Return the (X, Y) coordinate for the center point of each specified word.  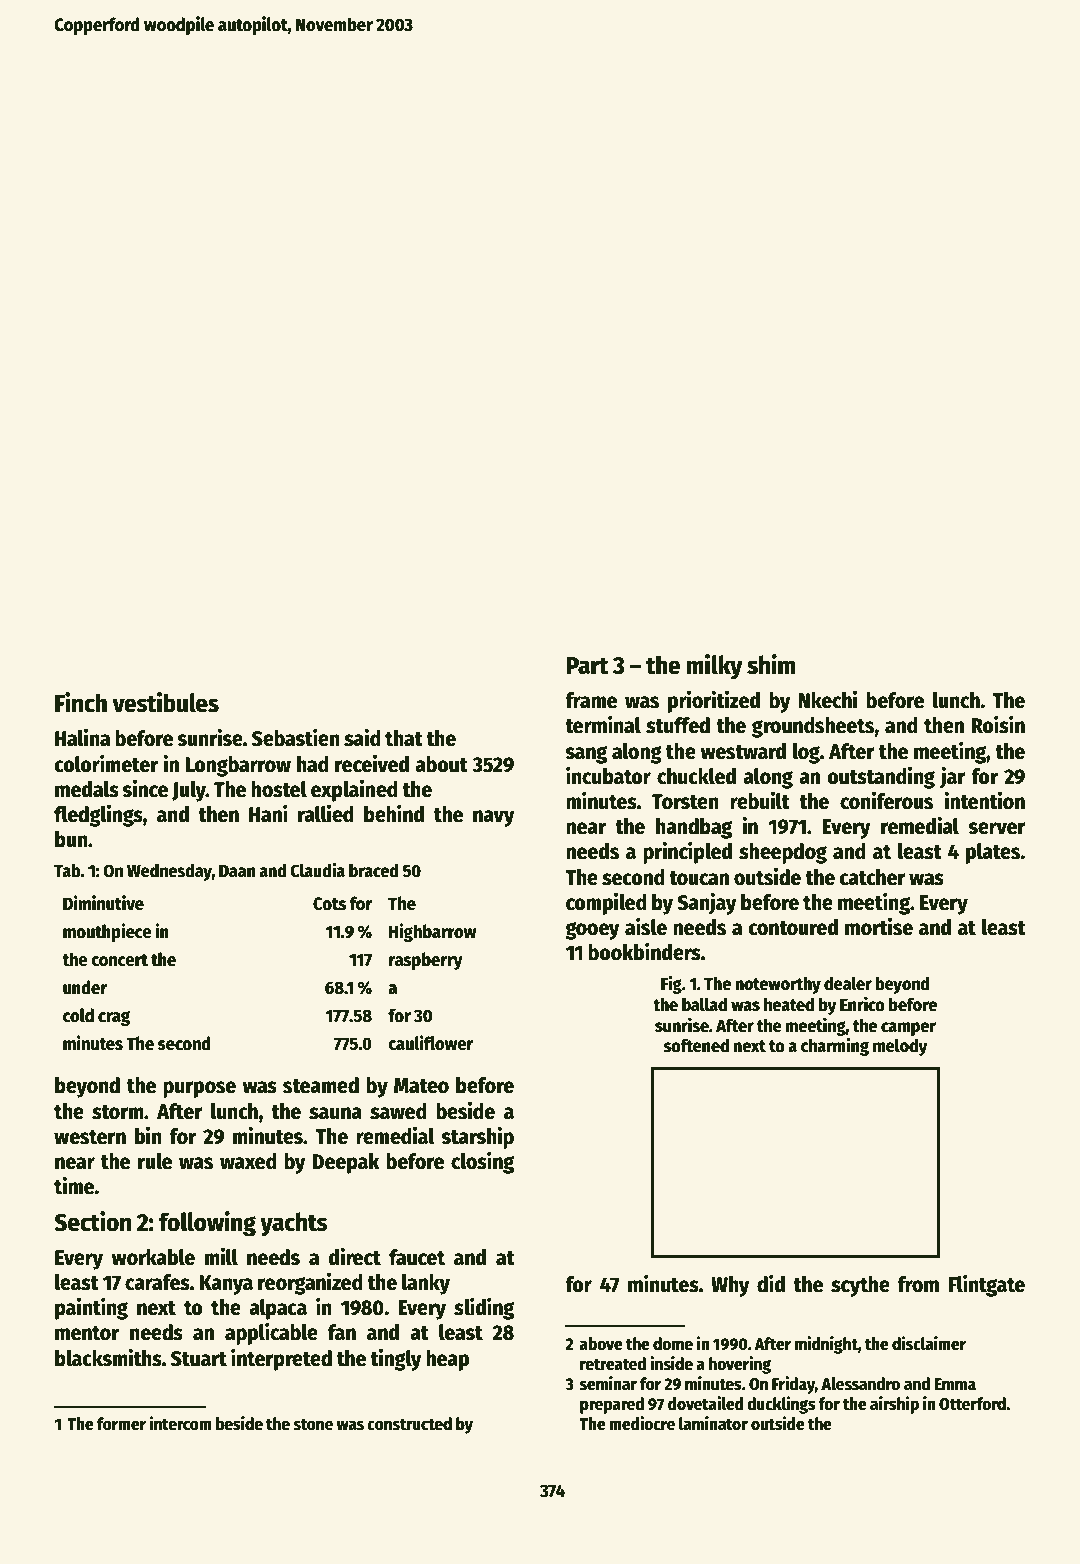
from (918, 1284)
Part (587, 666)
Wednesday (169, 872)
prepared (612, 1405)
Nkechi (828, 700)
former (121, 1424)
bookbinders (644, 952)
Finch (81, 702)
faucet (417, 1257)
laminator (713, 1423)
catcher (872, 877)
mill (221, 1257)
